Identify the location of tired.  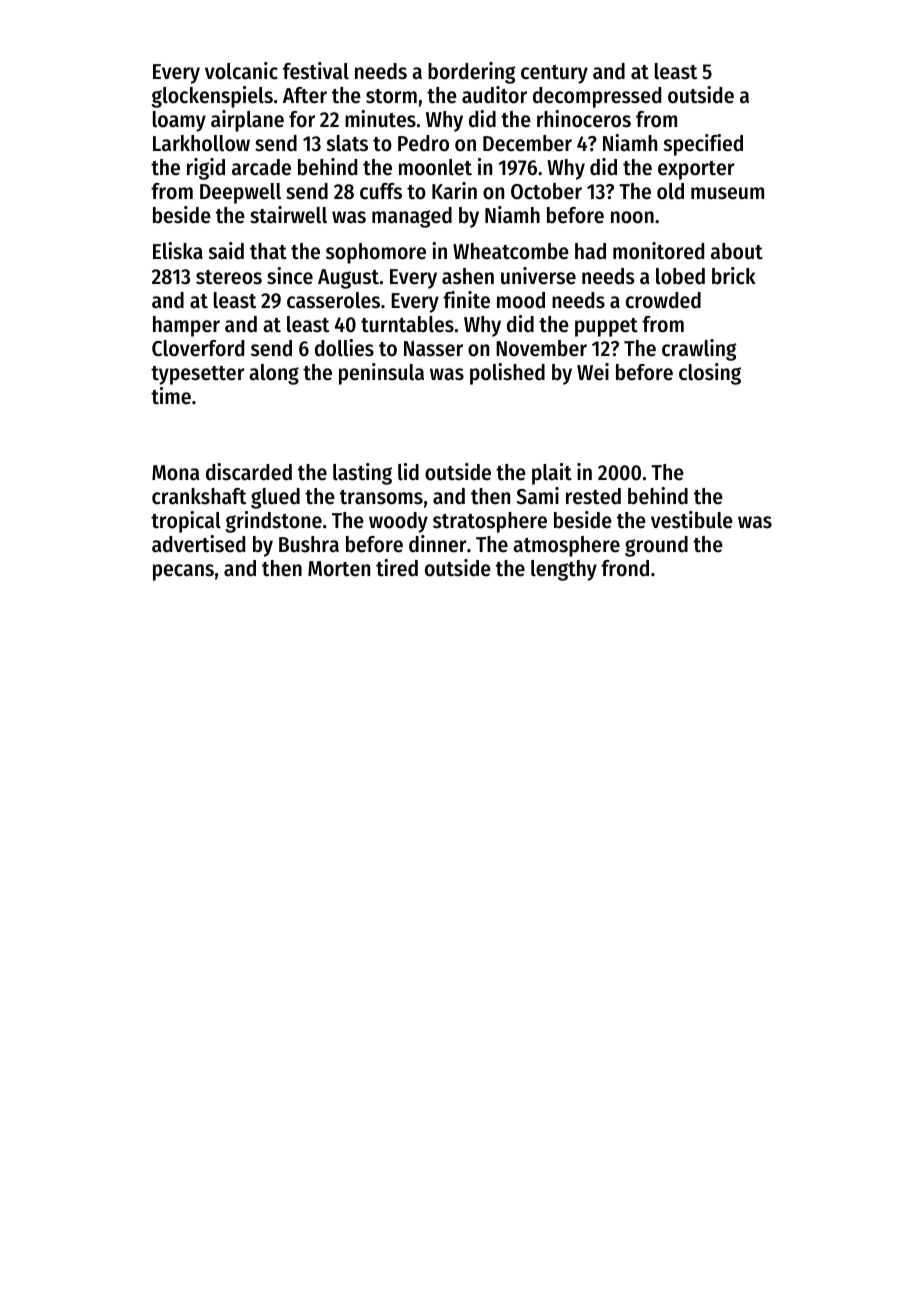
(397, 568).
